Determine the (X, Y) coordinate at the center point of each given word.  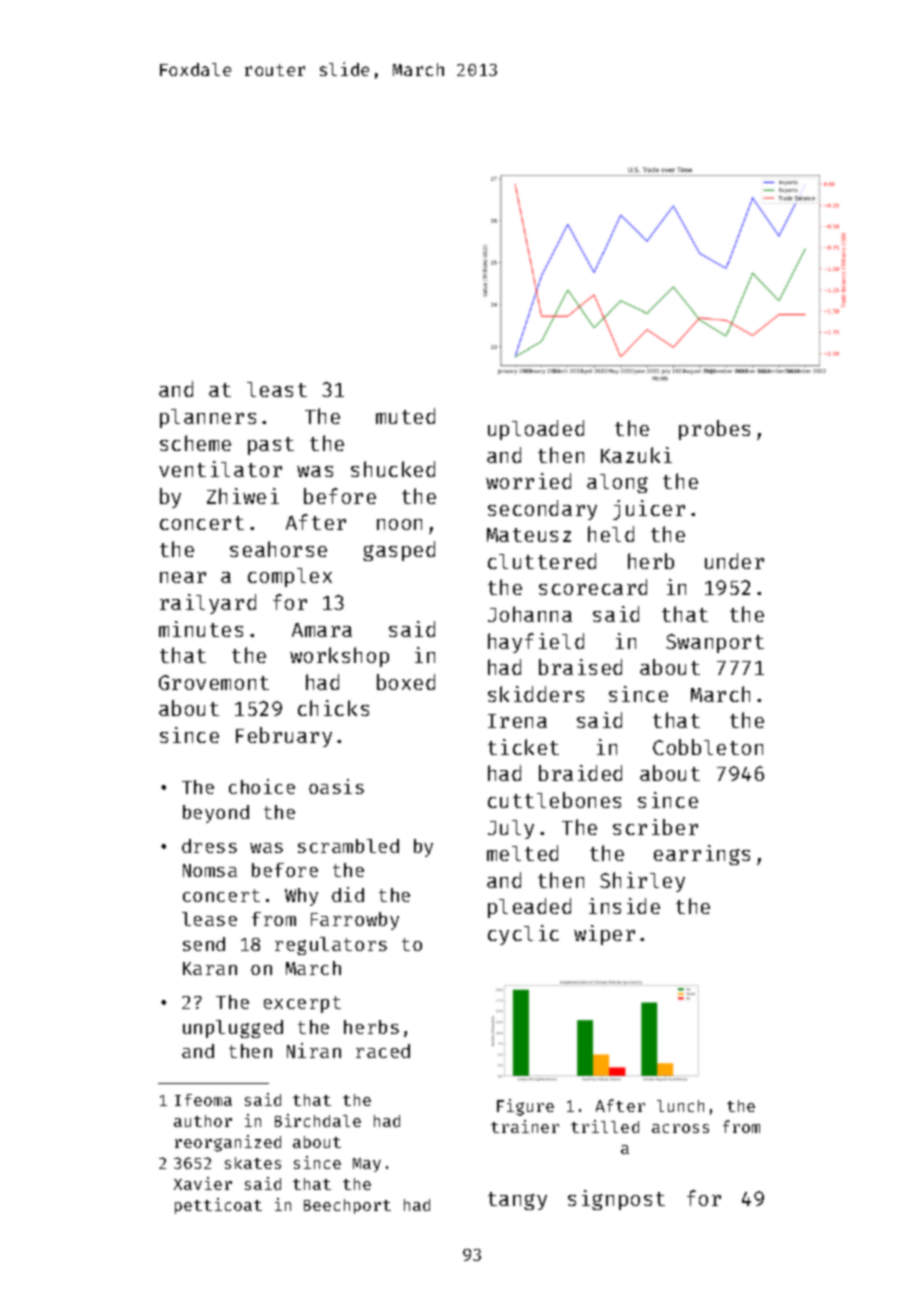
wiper (604, 935)
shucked (393, 469)
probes (714, 430)
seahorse (278, 549)
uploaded (536, 430)
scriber (655, 827)
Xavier (203, 1183)
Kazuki (636, 455)
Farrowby (355, 921)
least (277, 389)
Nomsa (210, 870)
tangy (517, 1201)
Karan (210, 968)
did (348, 894)
